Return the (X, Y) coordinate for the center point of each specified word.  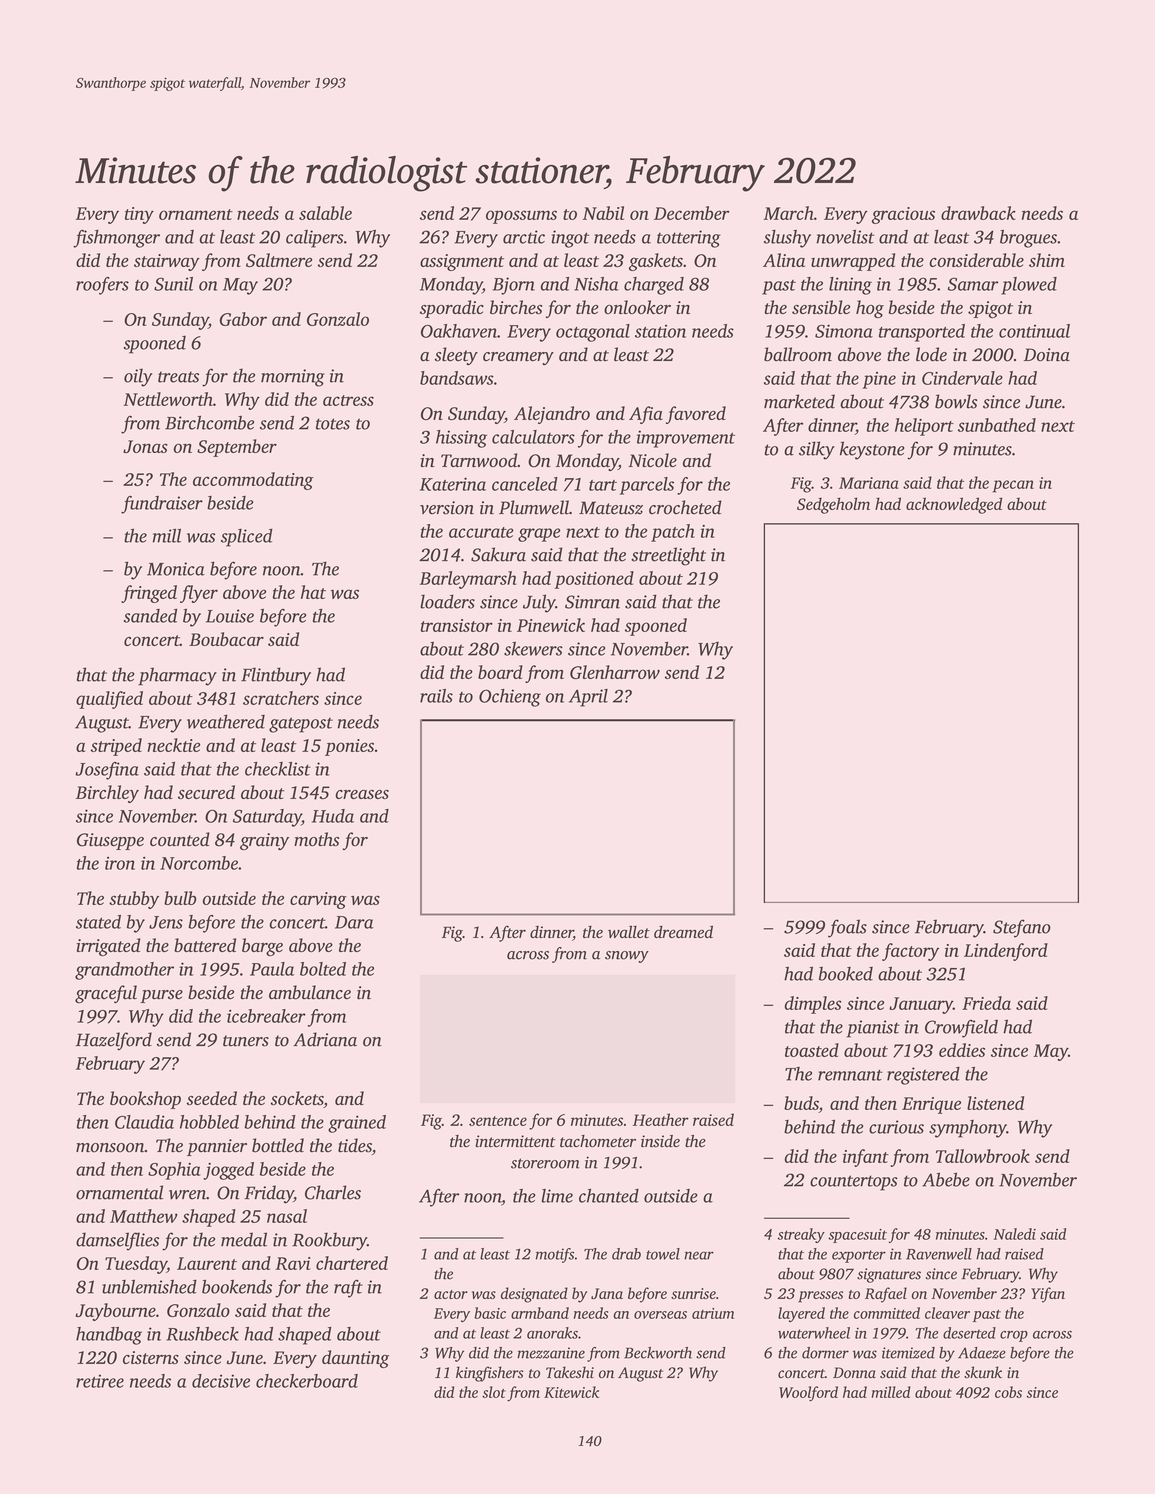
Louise (230, 616)
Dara (354, 922)
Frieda (986, 1003)
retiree (100, 1381)
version (447, 508)
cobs (1008, 1392)
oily (138, 377)
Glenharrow (615, 672)
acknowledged (954, 505)
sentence (498, 1121)
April (588, 698)
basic (490, 1313)
